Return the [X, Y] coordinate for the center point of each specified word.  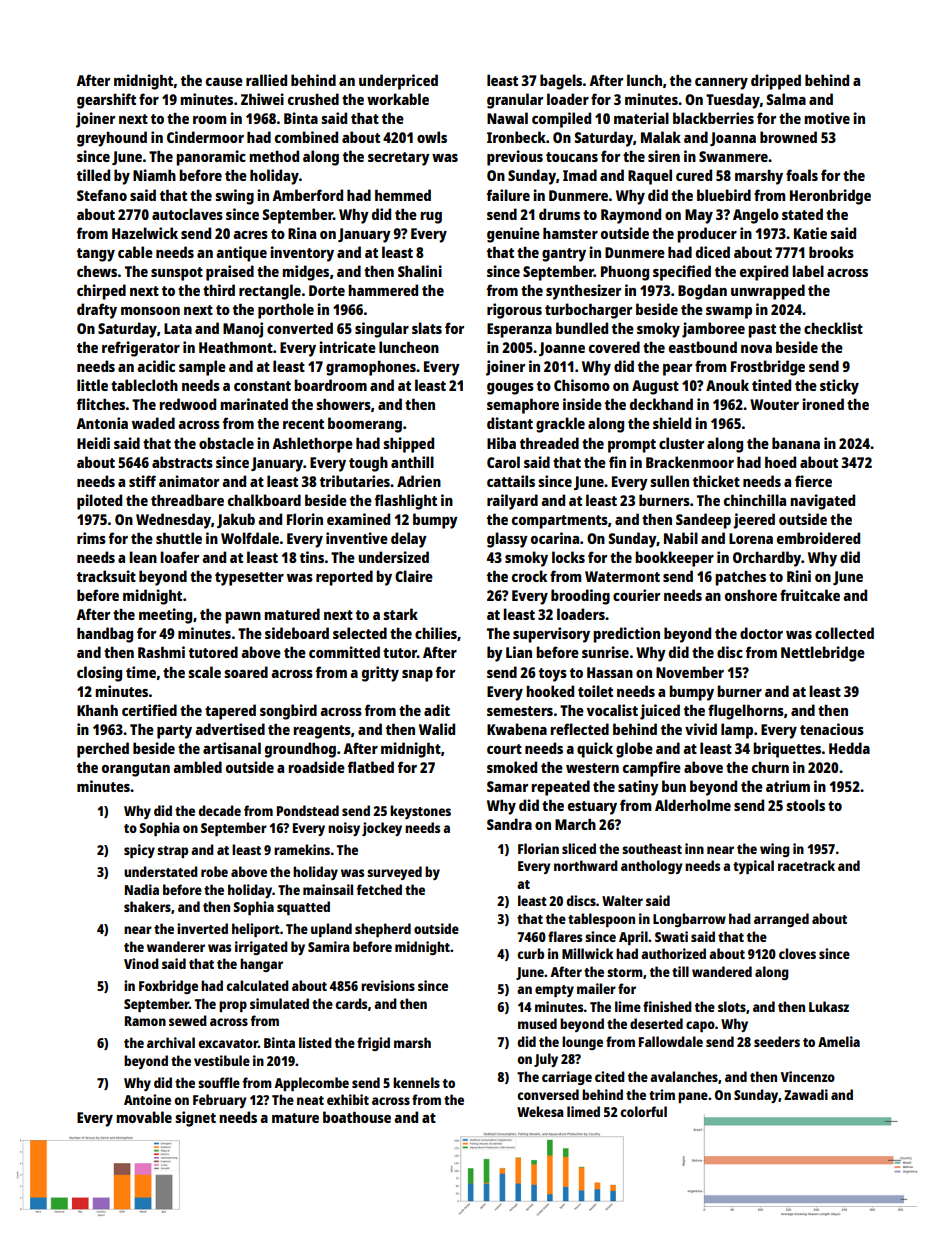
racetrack [806, 865]
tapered [230, 712]
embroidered [818, 538]
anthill [412, 462]
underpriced [398, 82]
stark [400, 614]
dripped [776, 82]
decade [219, 810]
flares [565, 936]
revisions [388, 985]
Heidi [93, 443]
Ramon [145, 1021]
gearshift [106, 101]
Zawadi [806, 1094]
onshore [751, 595]
